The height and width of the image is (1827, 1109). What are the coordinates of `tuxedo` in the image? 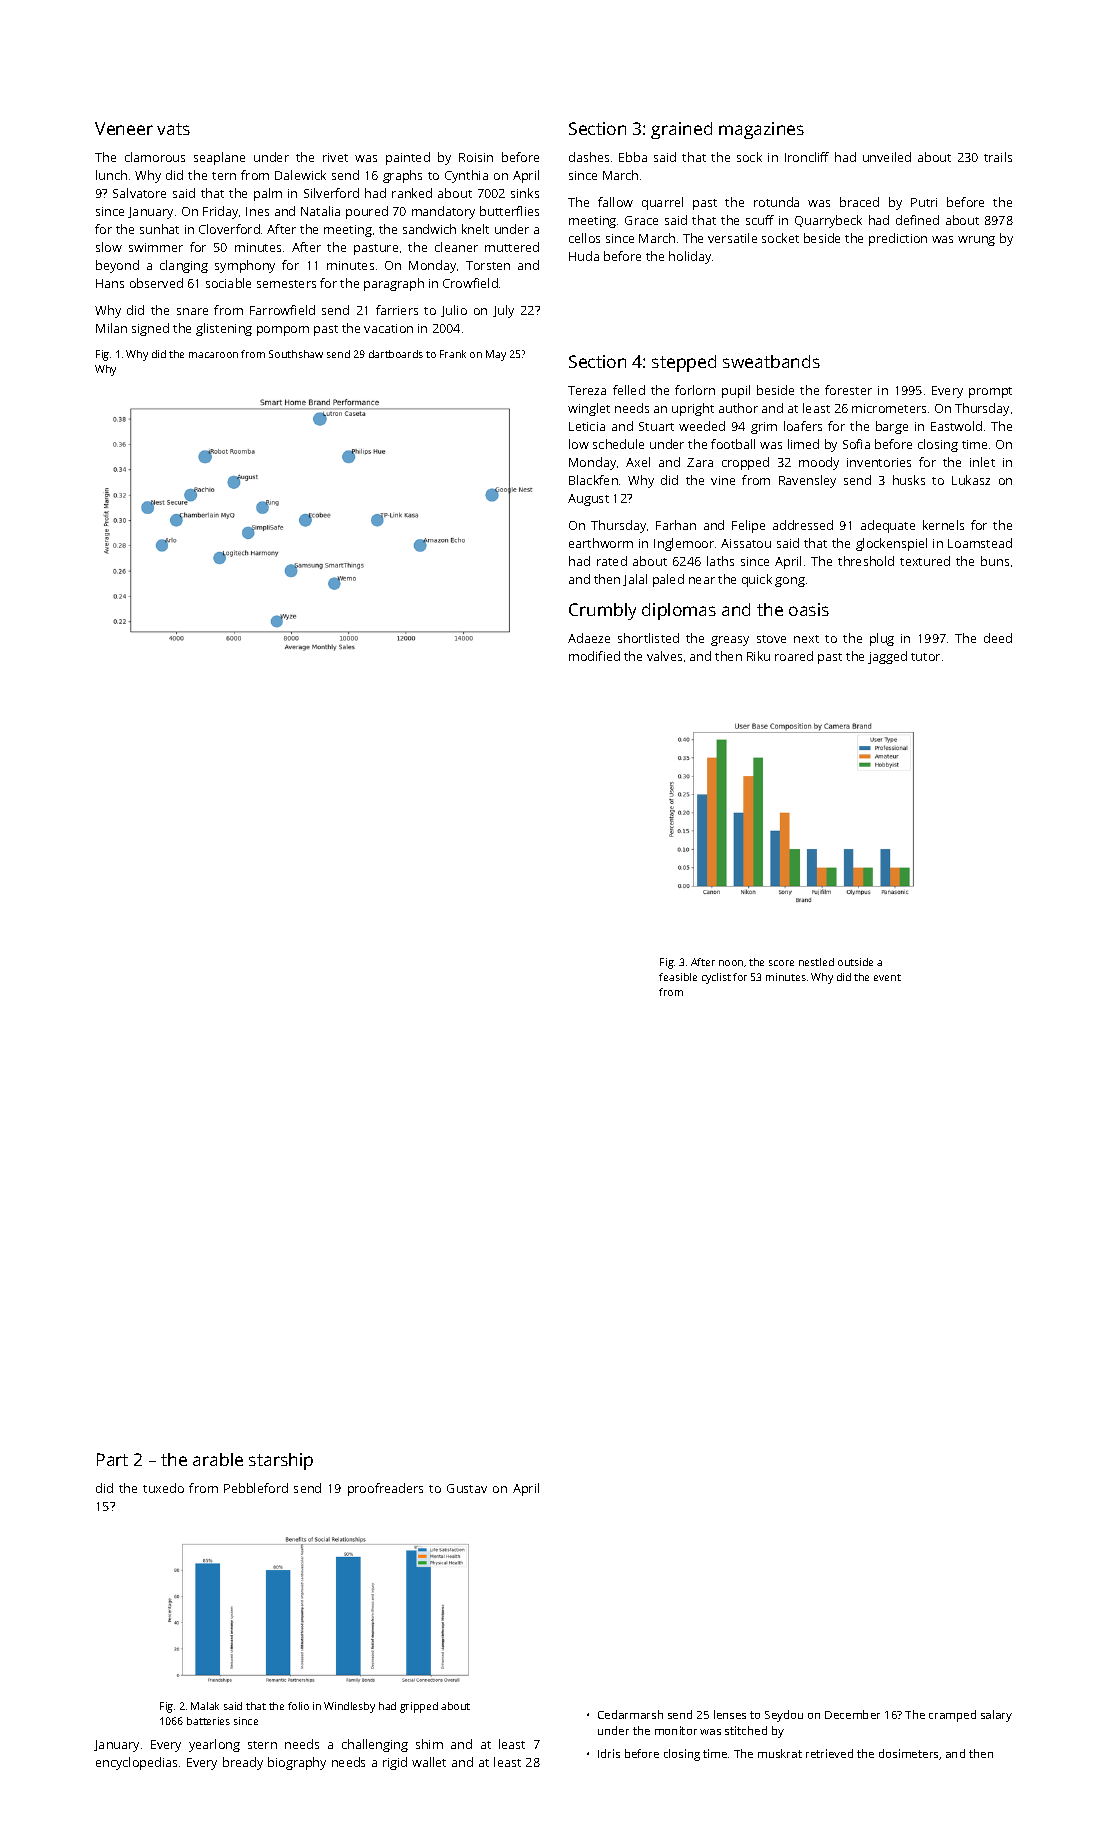 It's located at (163, 1488).
